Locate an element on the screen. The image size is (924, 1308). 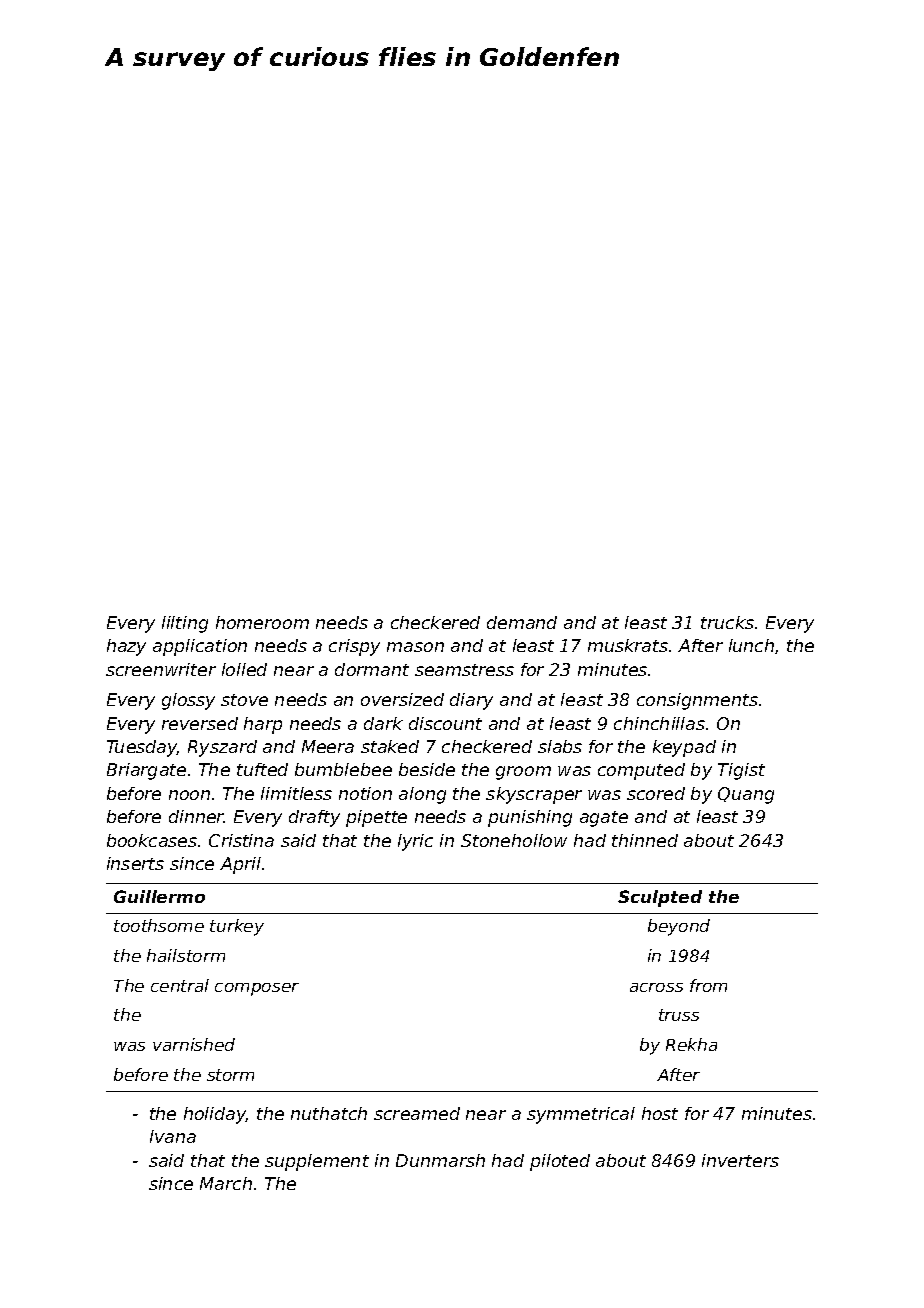
lolled is located at coordinates (244, 669).
